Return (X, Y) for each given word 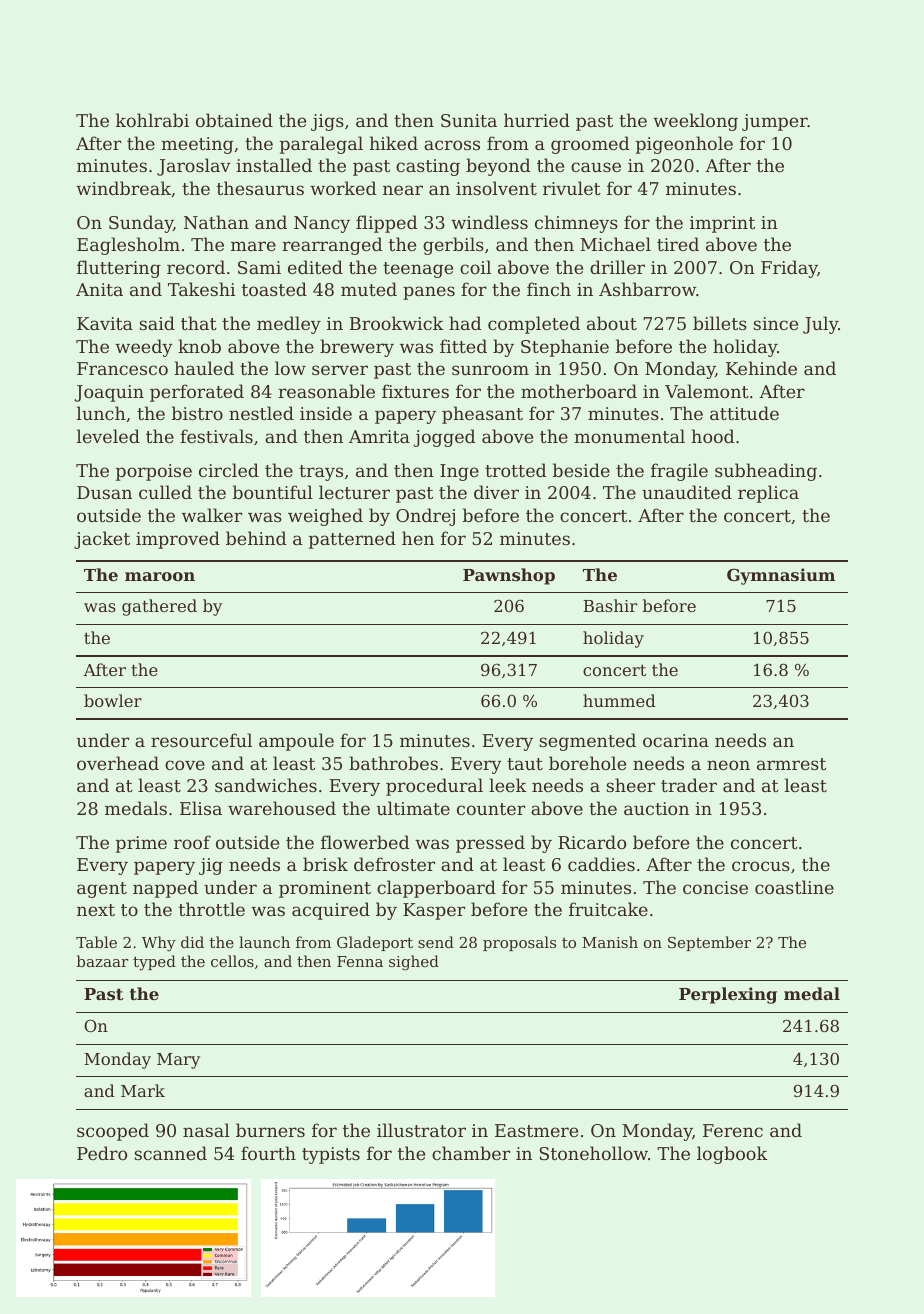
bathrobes (393, 763)
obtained (234, 120)
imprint (722, 224)
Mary (178, 1061)
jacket (102, 540)
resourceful (201, 740)
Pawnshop (509, 576)
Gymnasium (781, 576)
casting (428, 167)
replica (768, 494)
